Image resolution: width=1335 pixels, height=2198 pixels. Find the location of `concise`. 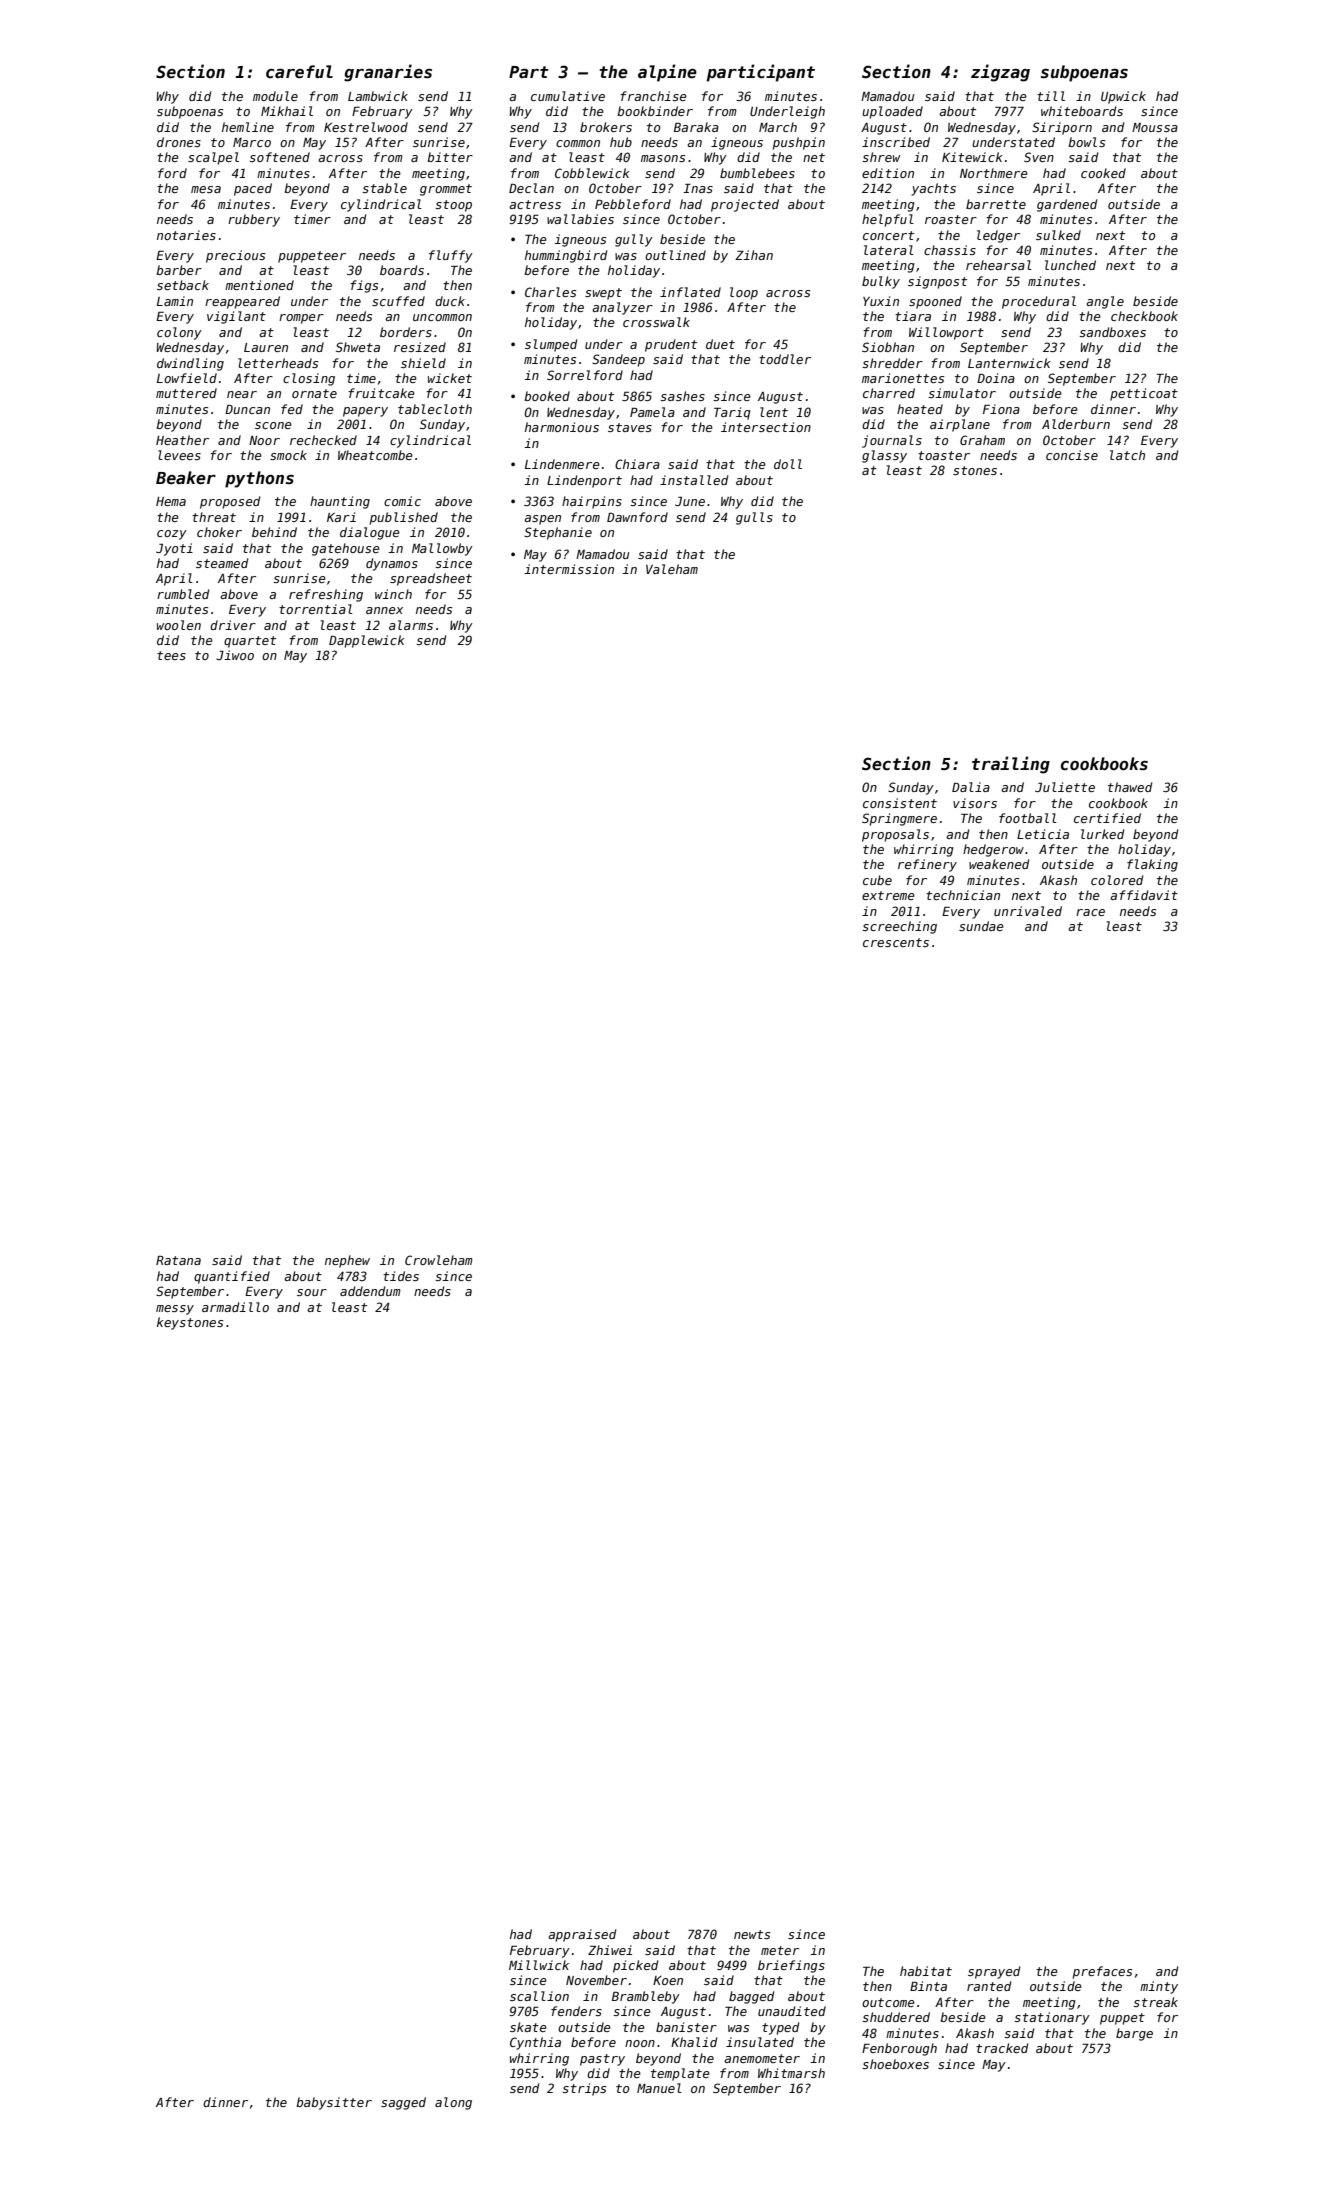

concise is located at coordinates (1072, 455).
